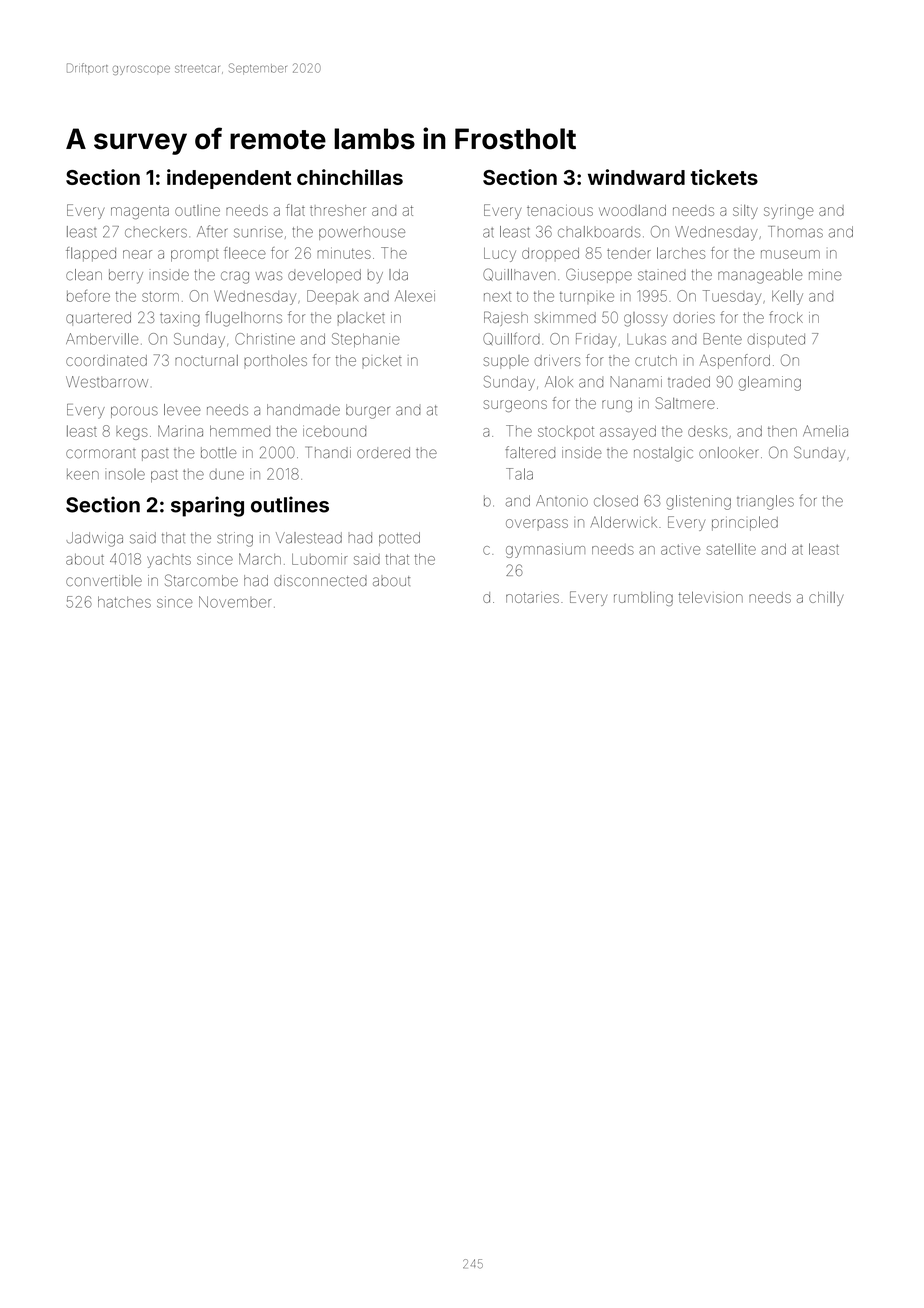  I want to click on silty, so click(745, 212).
